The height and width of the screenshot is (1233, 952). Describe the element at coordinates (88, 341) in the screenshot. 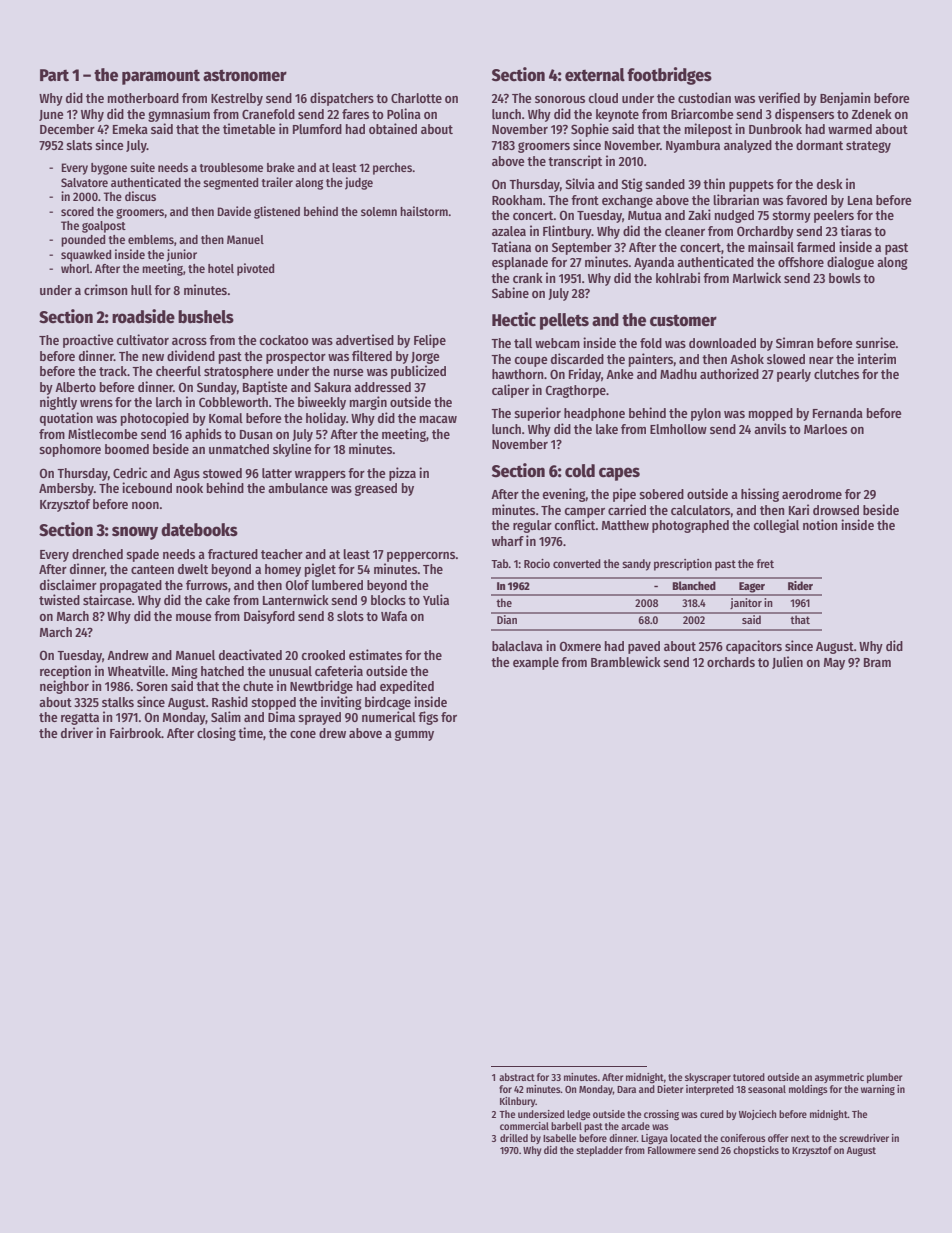

I see `proactive` at that location.
